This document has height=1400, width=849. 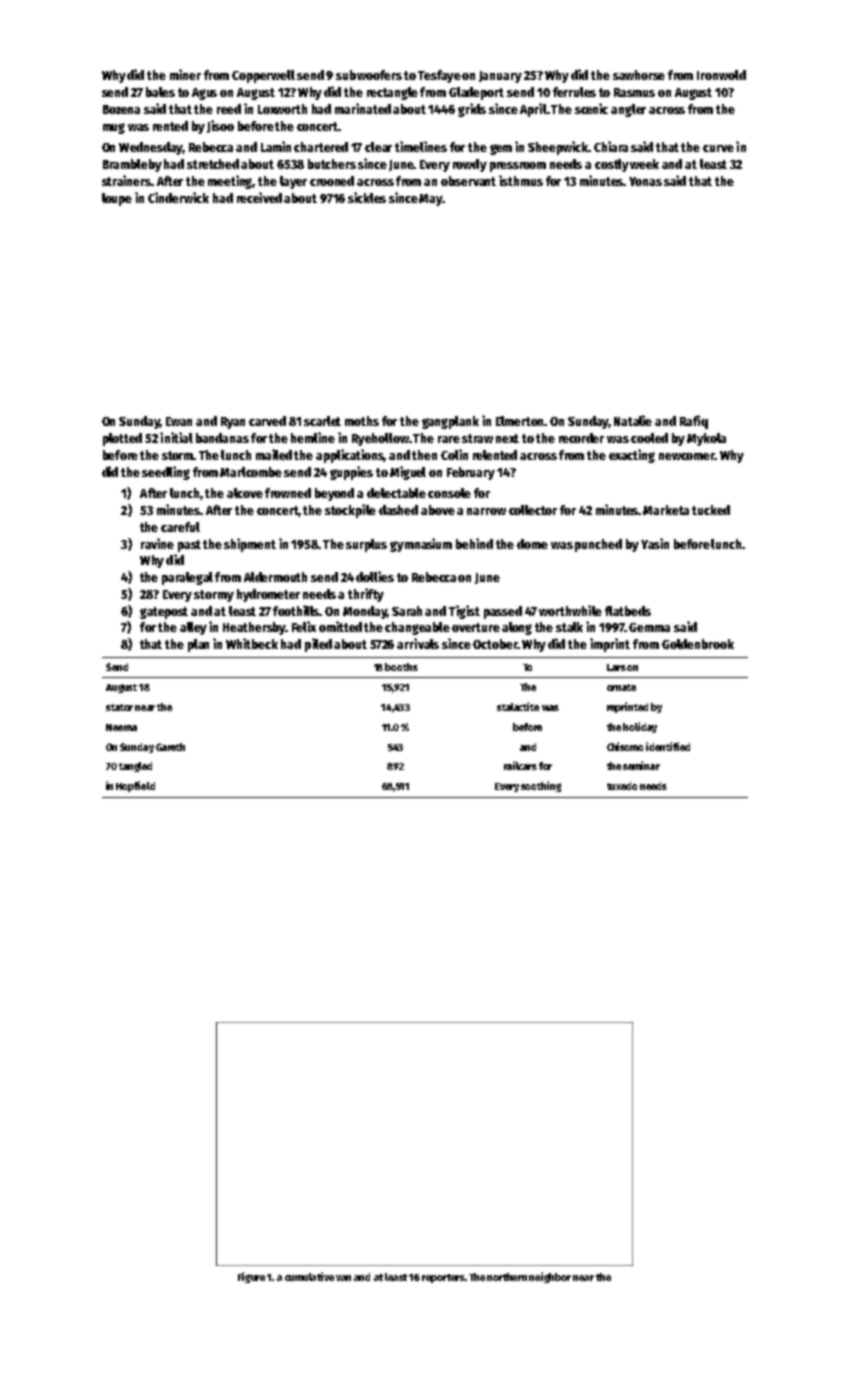 What do you see at coordinates (622, 786) in the document?
I see `tuxedo` at bounding box center [622, 786].
